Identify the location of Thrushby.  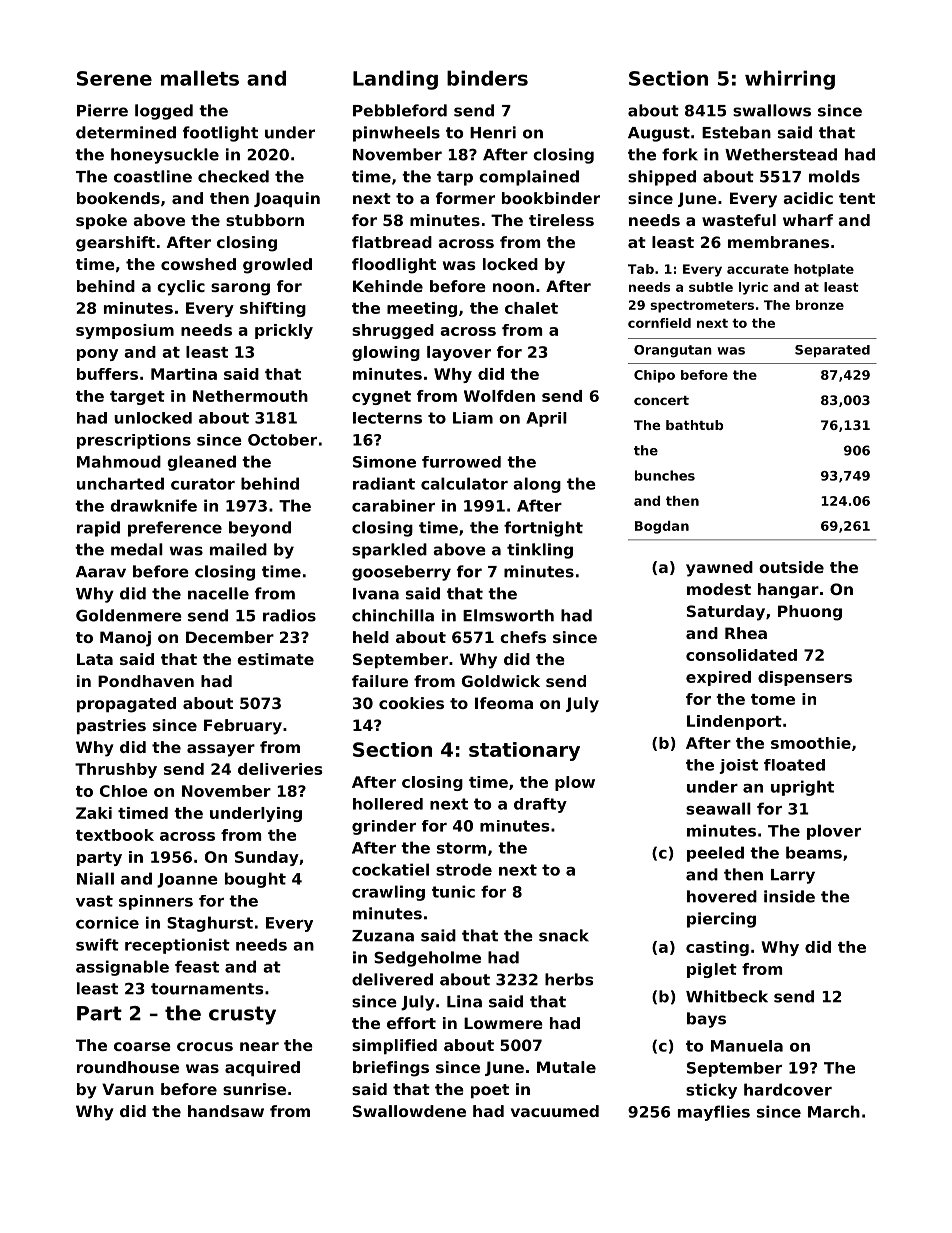
(116, 770).
